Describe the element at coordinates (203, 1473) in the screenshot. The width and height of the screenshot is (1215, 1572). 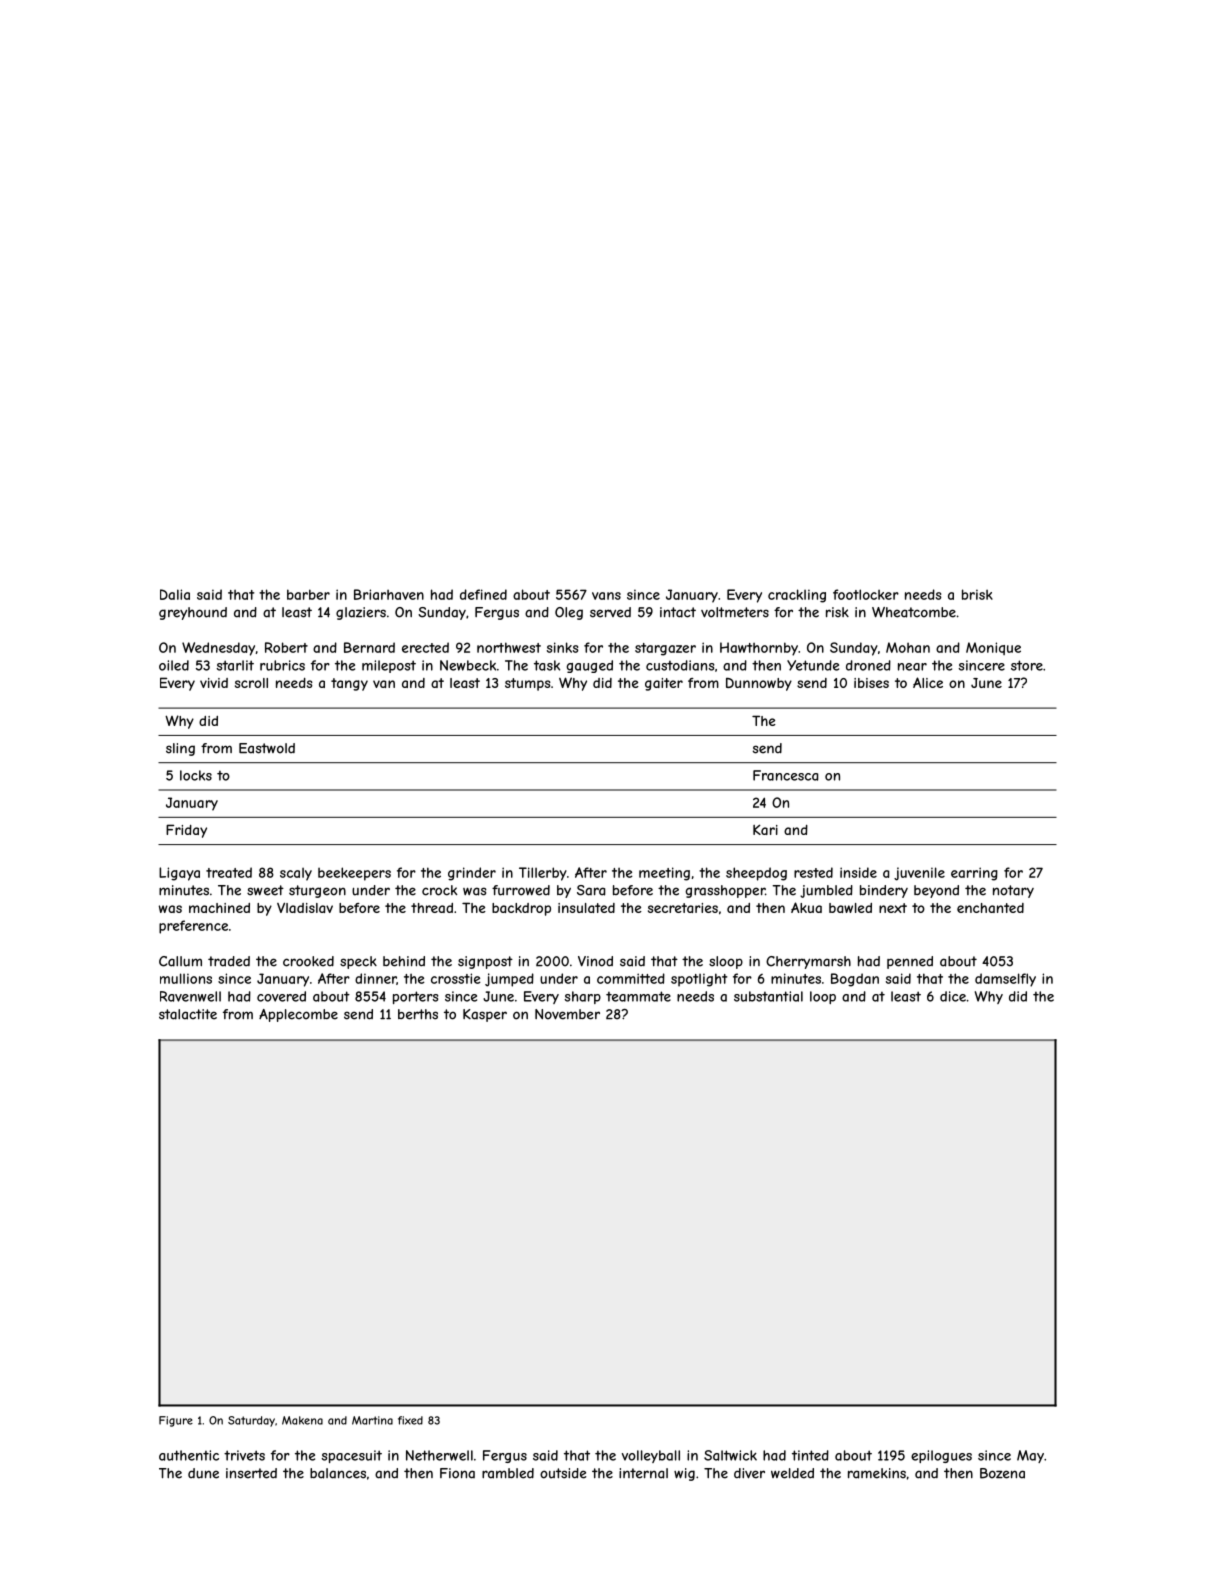
I see `dune` at that location.
